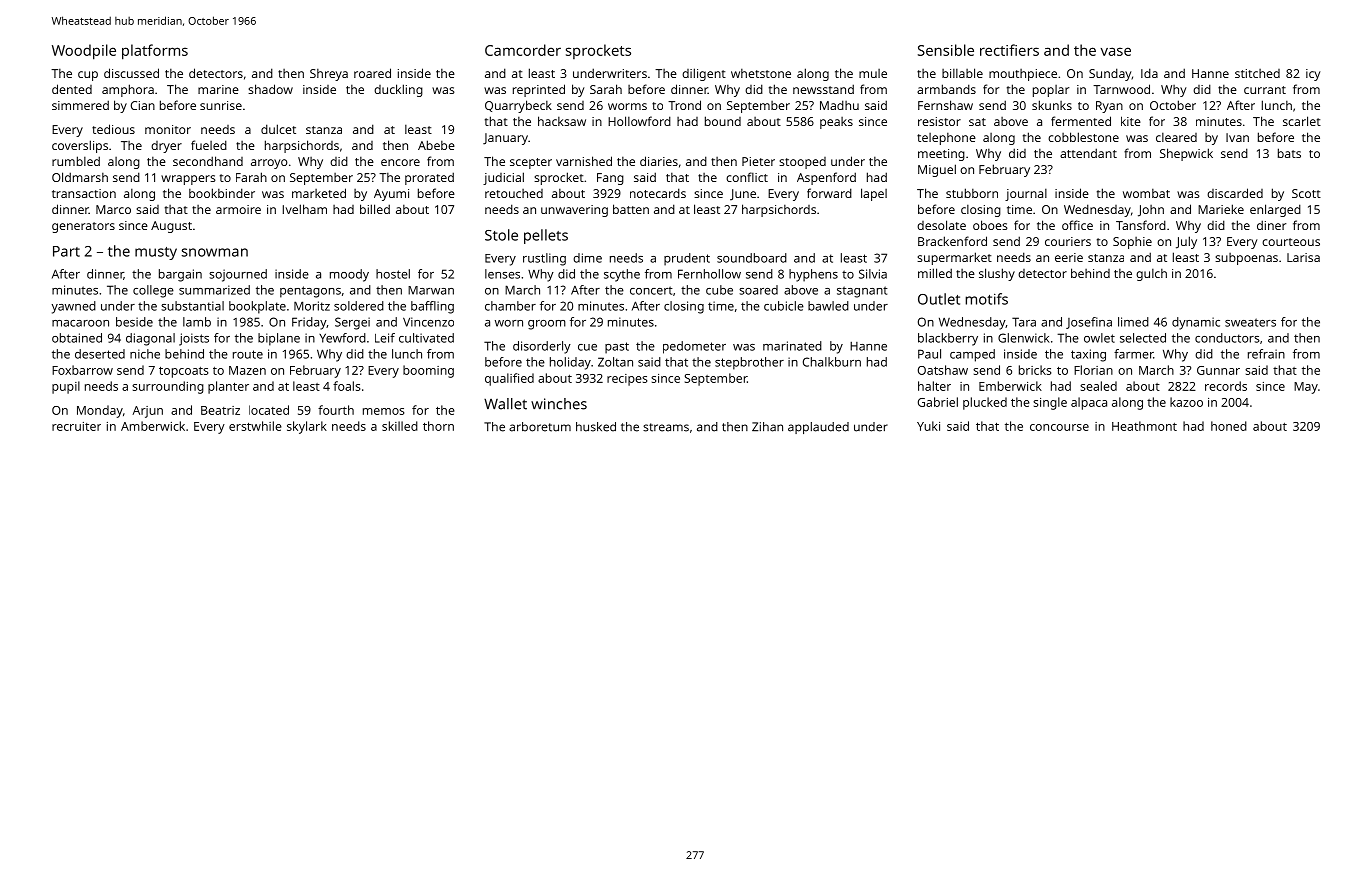  Describe the element at coordinates (1291, 242) in the image. I see `courteous` at that location.
